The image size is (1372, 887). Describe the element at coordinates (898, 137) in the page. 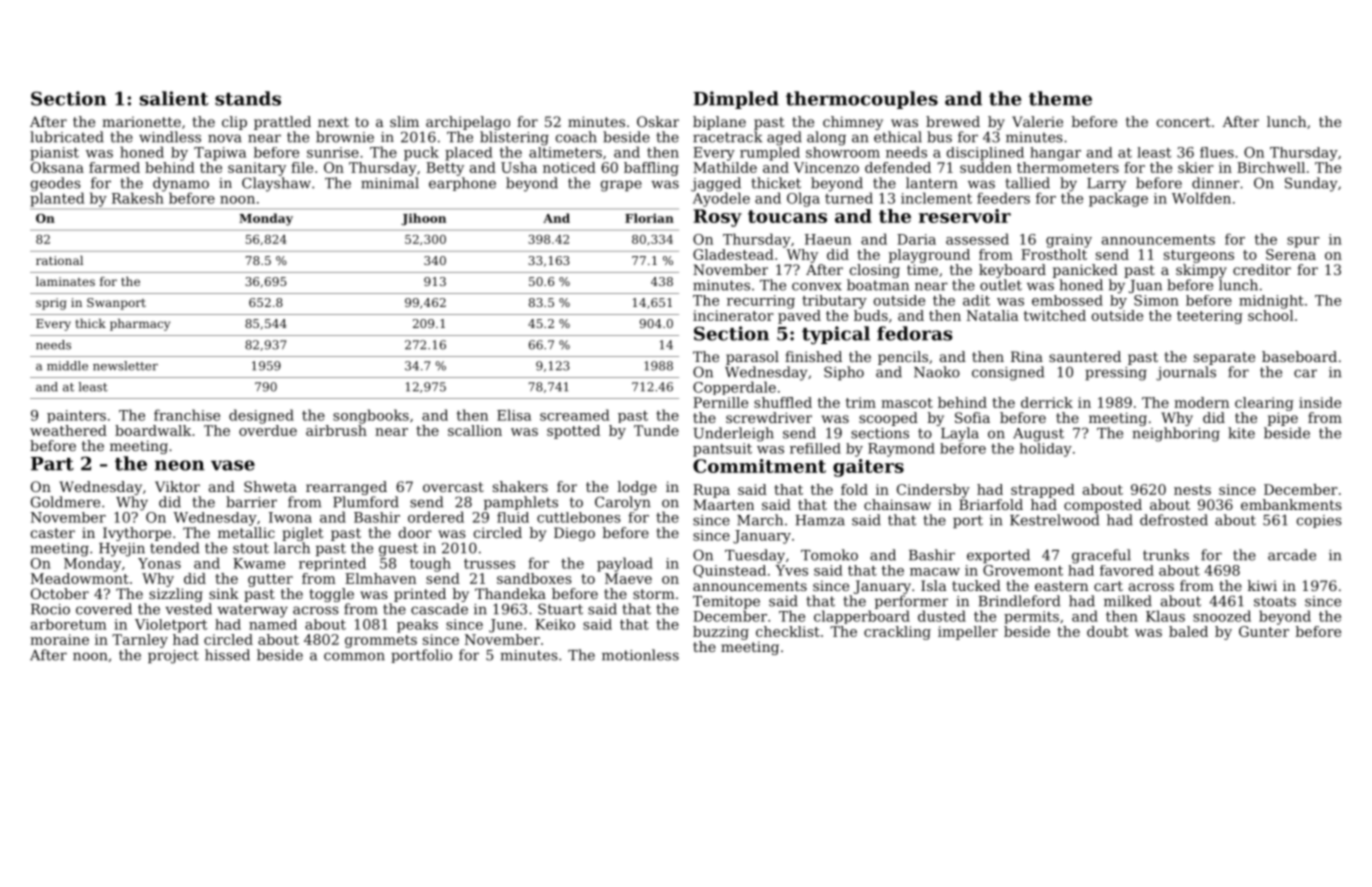

I see `ethical` at that location.
